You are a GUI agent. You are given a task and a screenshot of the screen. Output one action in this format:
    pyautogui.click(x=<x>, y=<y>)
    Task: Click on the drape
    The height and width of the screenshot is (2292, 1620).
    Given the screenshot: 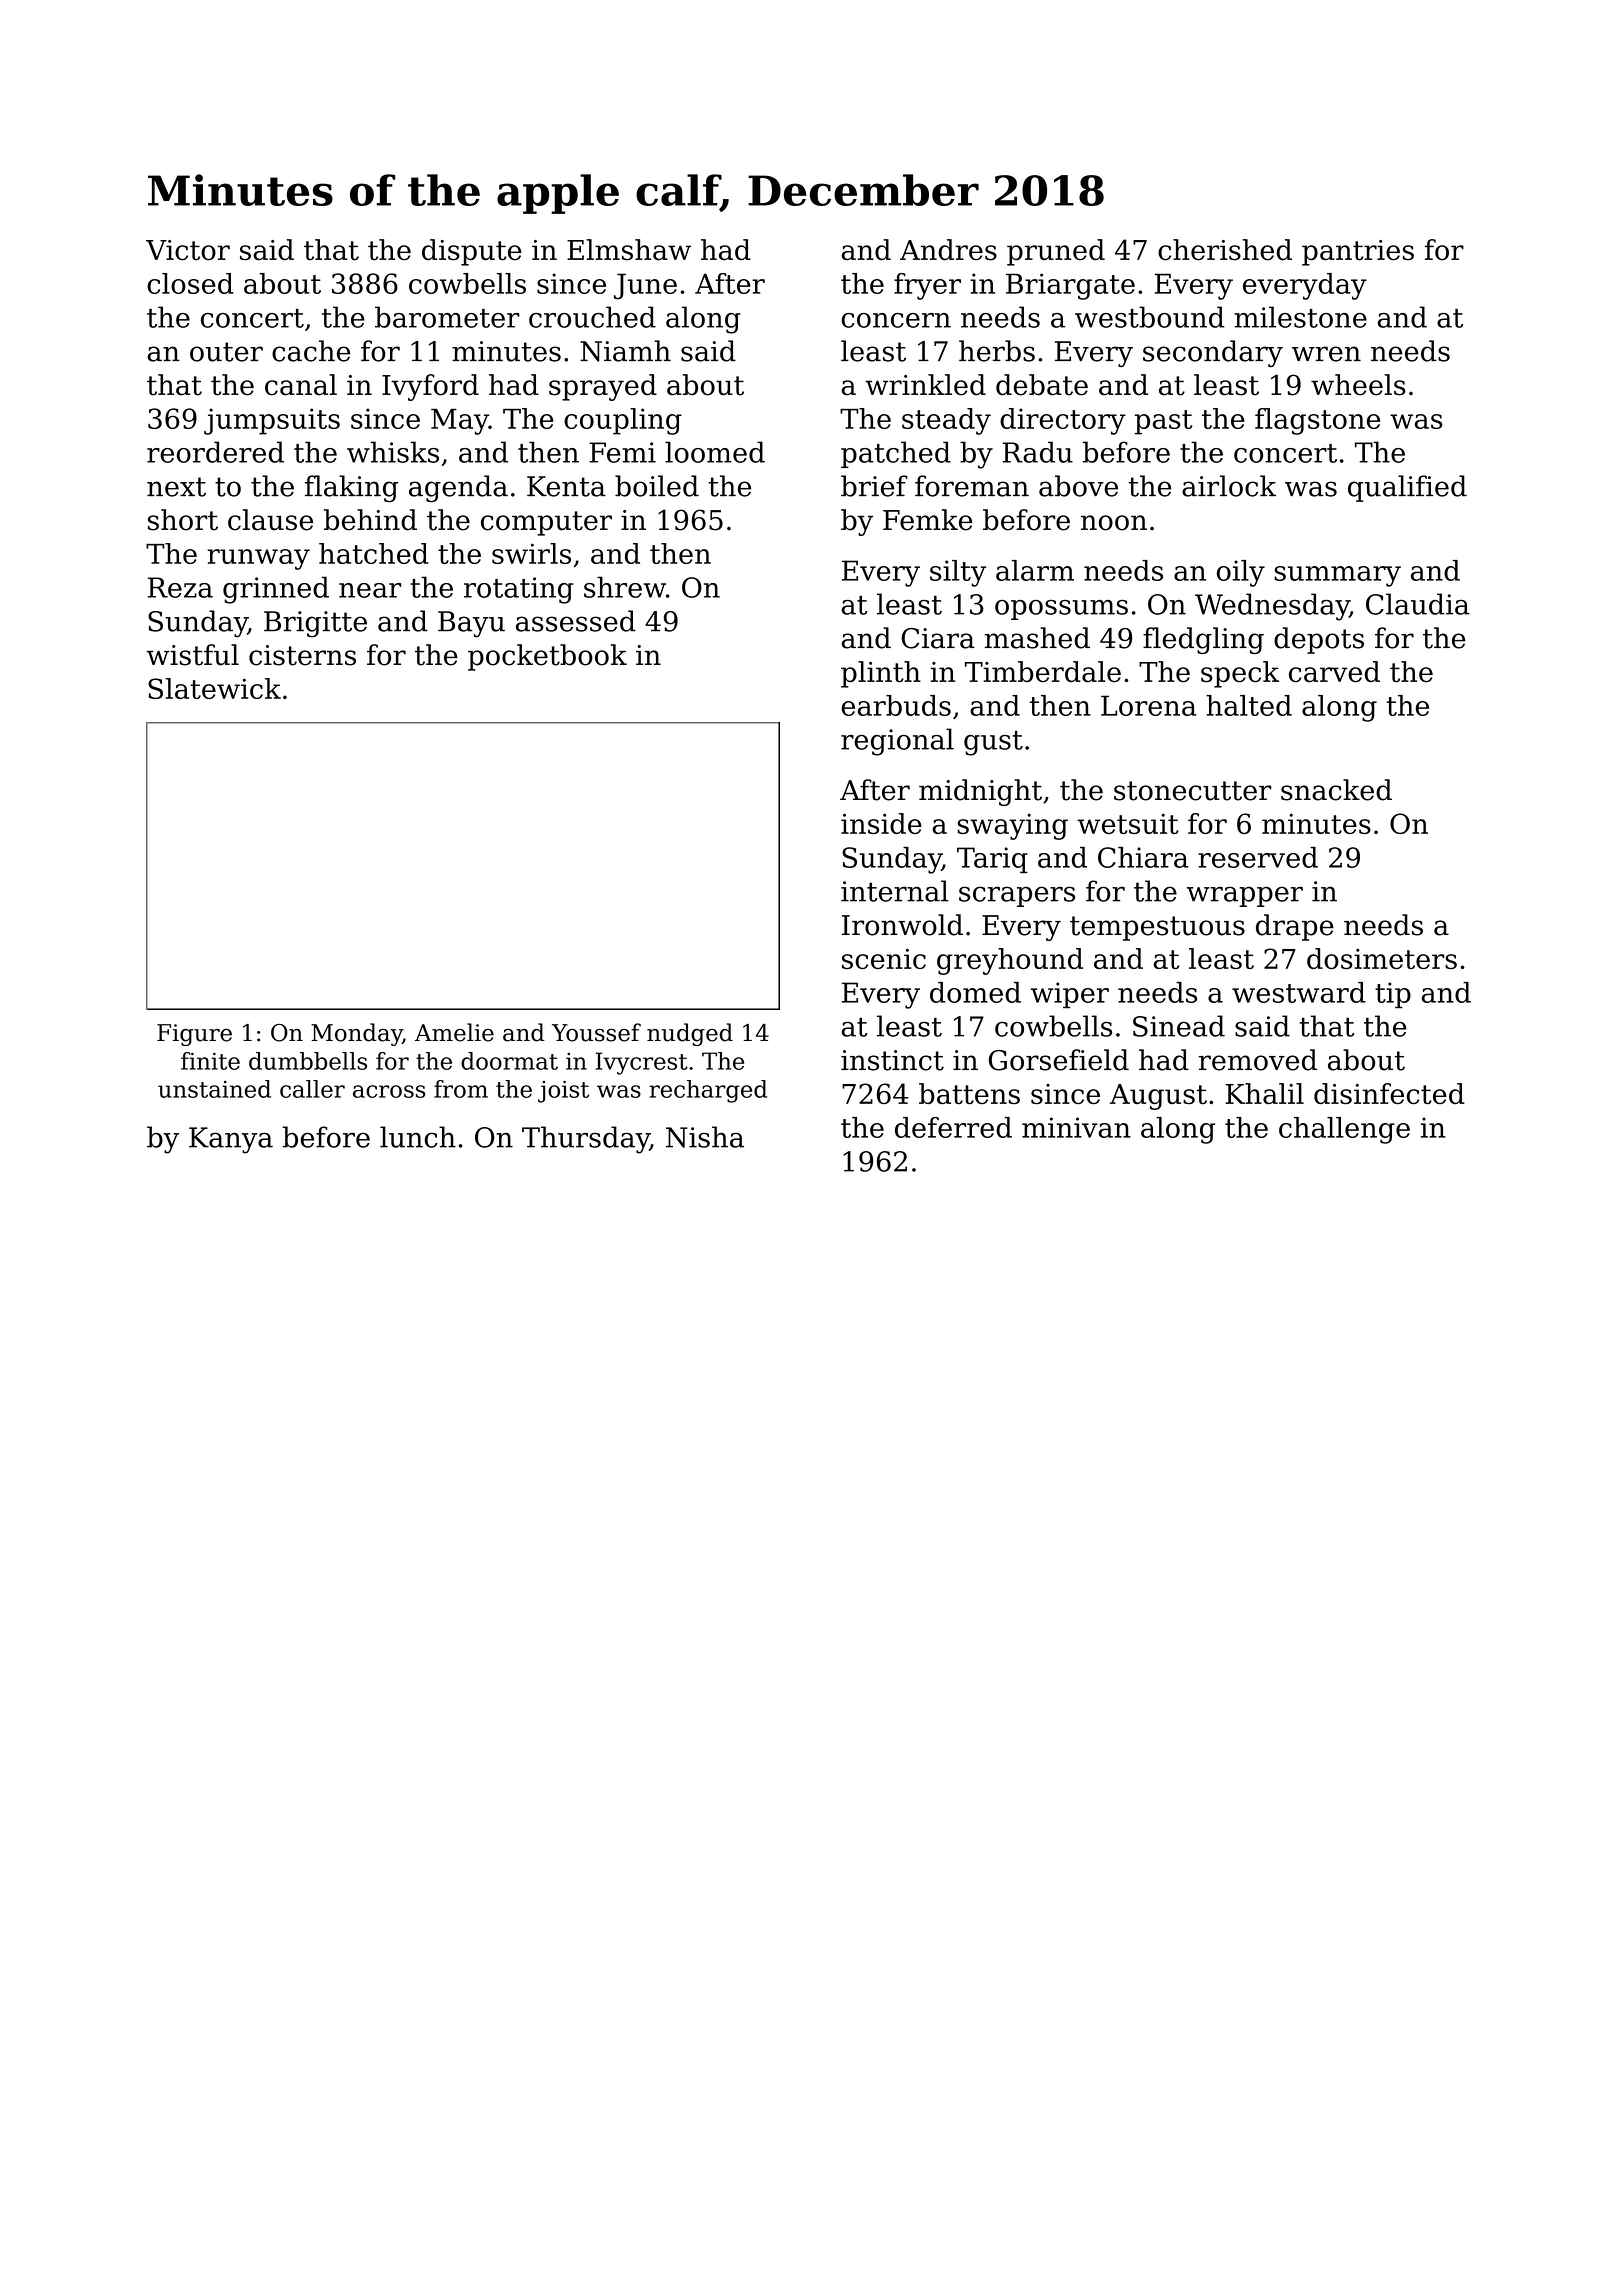 What is the action you would take?
    pyautogui.click(x=1295, y=927)
